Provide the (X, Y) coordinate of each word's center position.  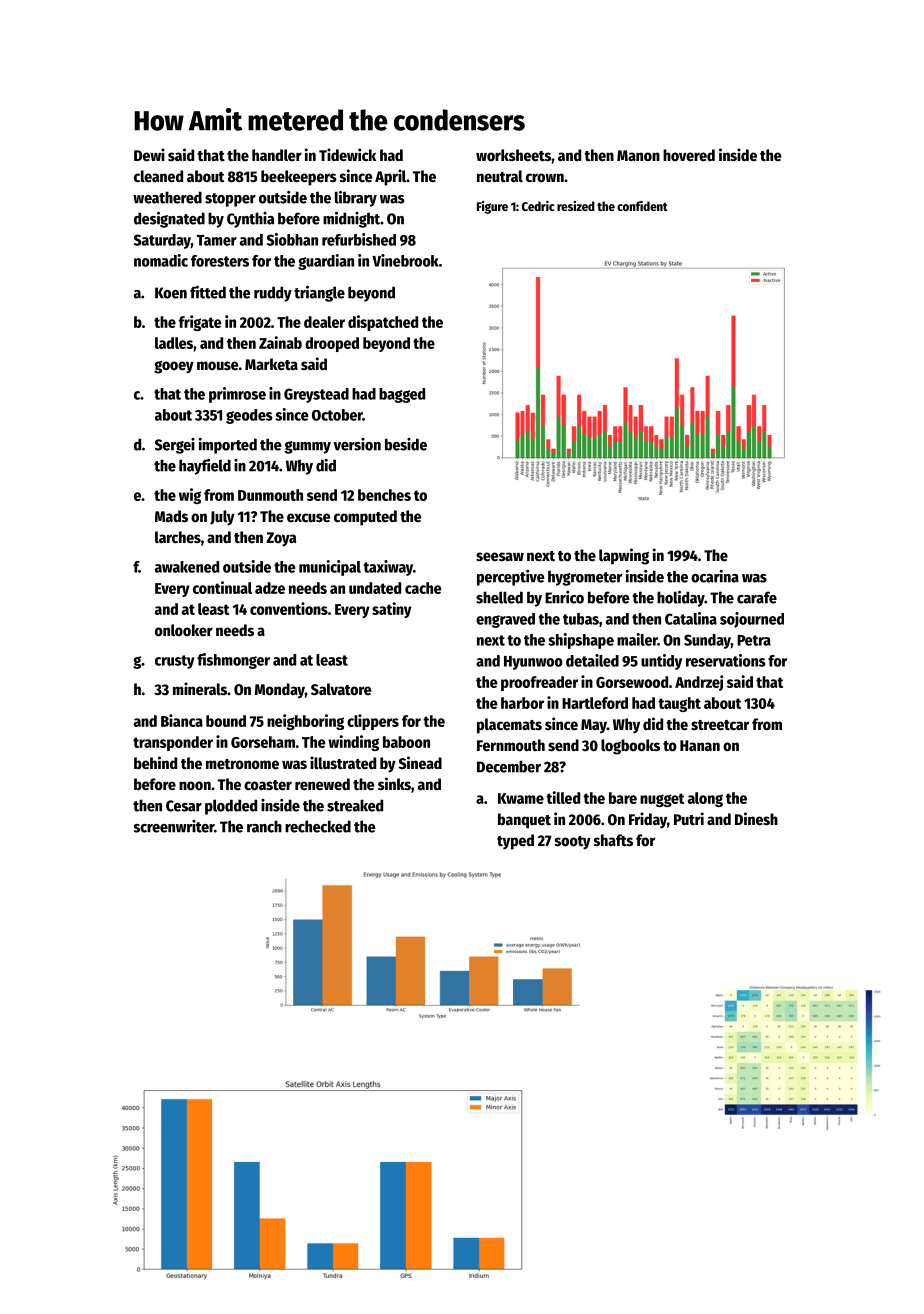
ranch (264, 826)
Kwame (521, 798)
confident (642, 206)
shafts (613, 840)
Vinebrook (405, 260)
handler (277, 155)
